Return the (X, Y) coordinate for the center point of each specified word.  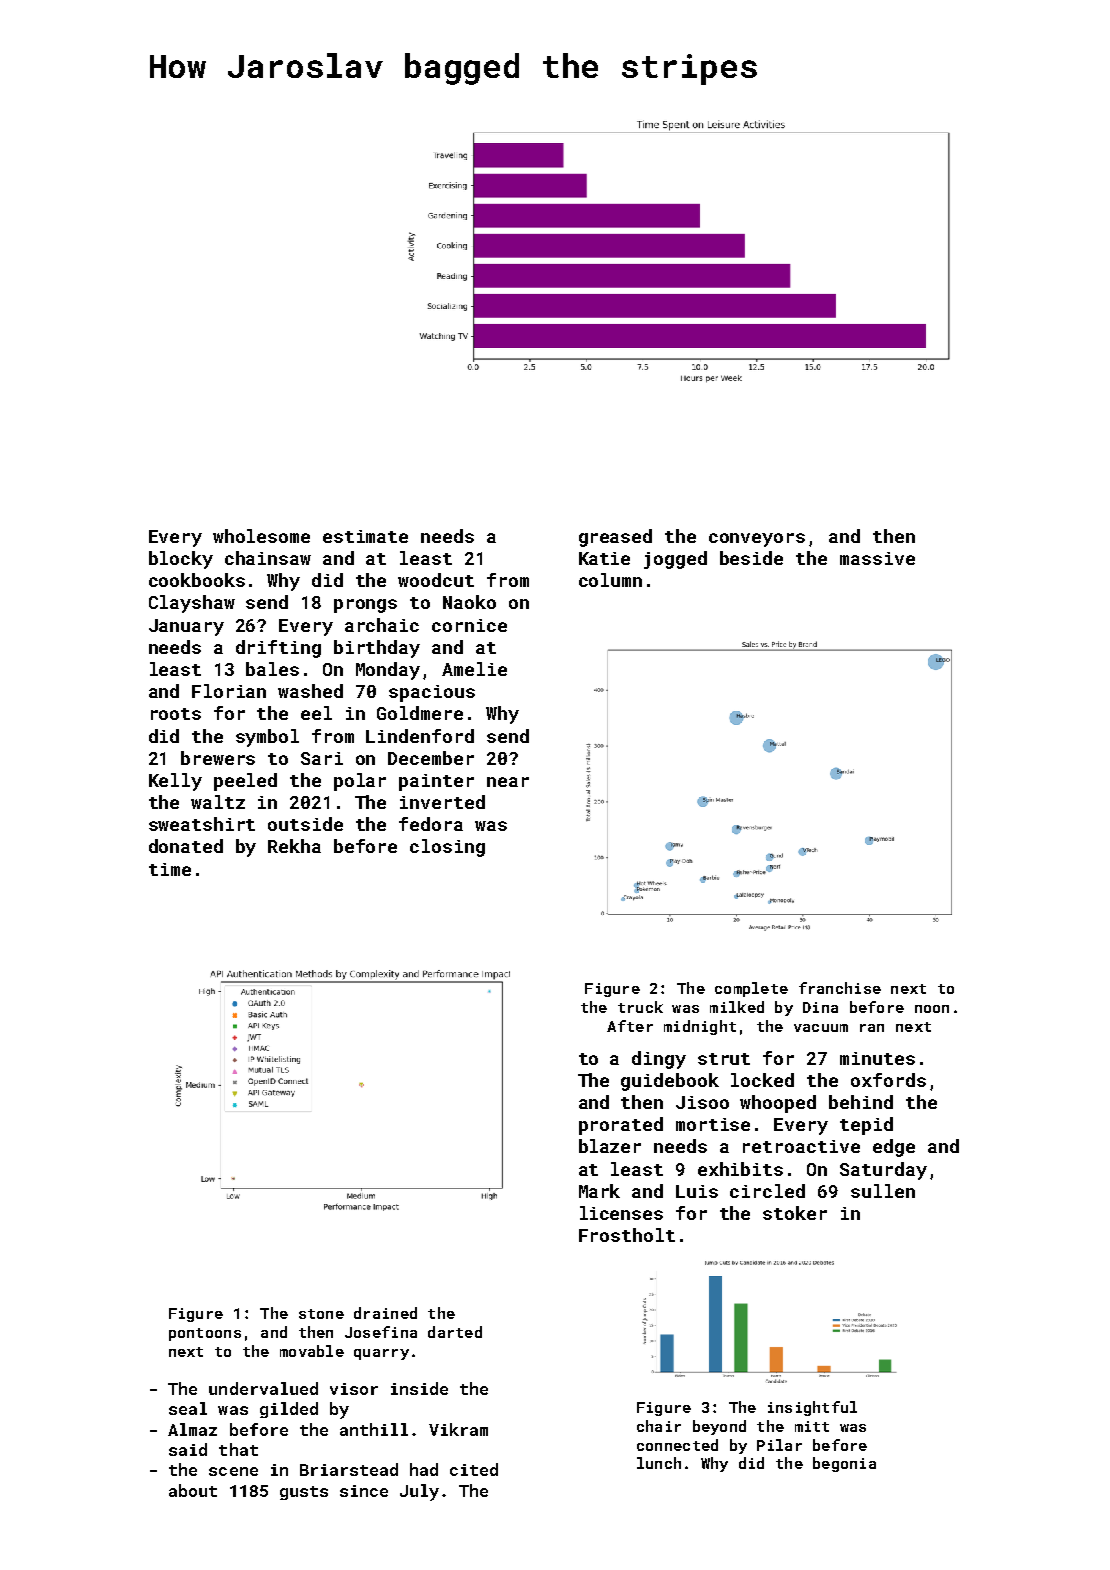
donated (186, 846)
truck (640, 1007)
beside (751, 558)
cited (474, 1469)
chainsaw (268, 558)
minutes (877, 1058)
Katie (604, 558)
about (193, 1490)
